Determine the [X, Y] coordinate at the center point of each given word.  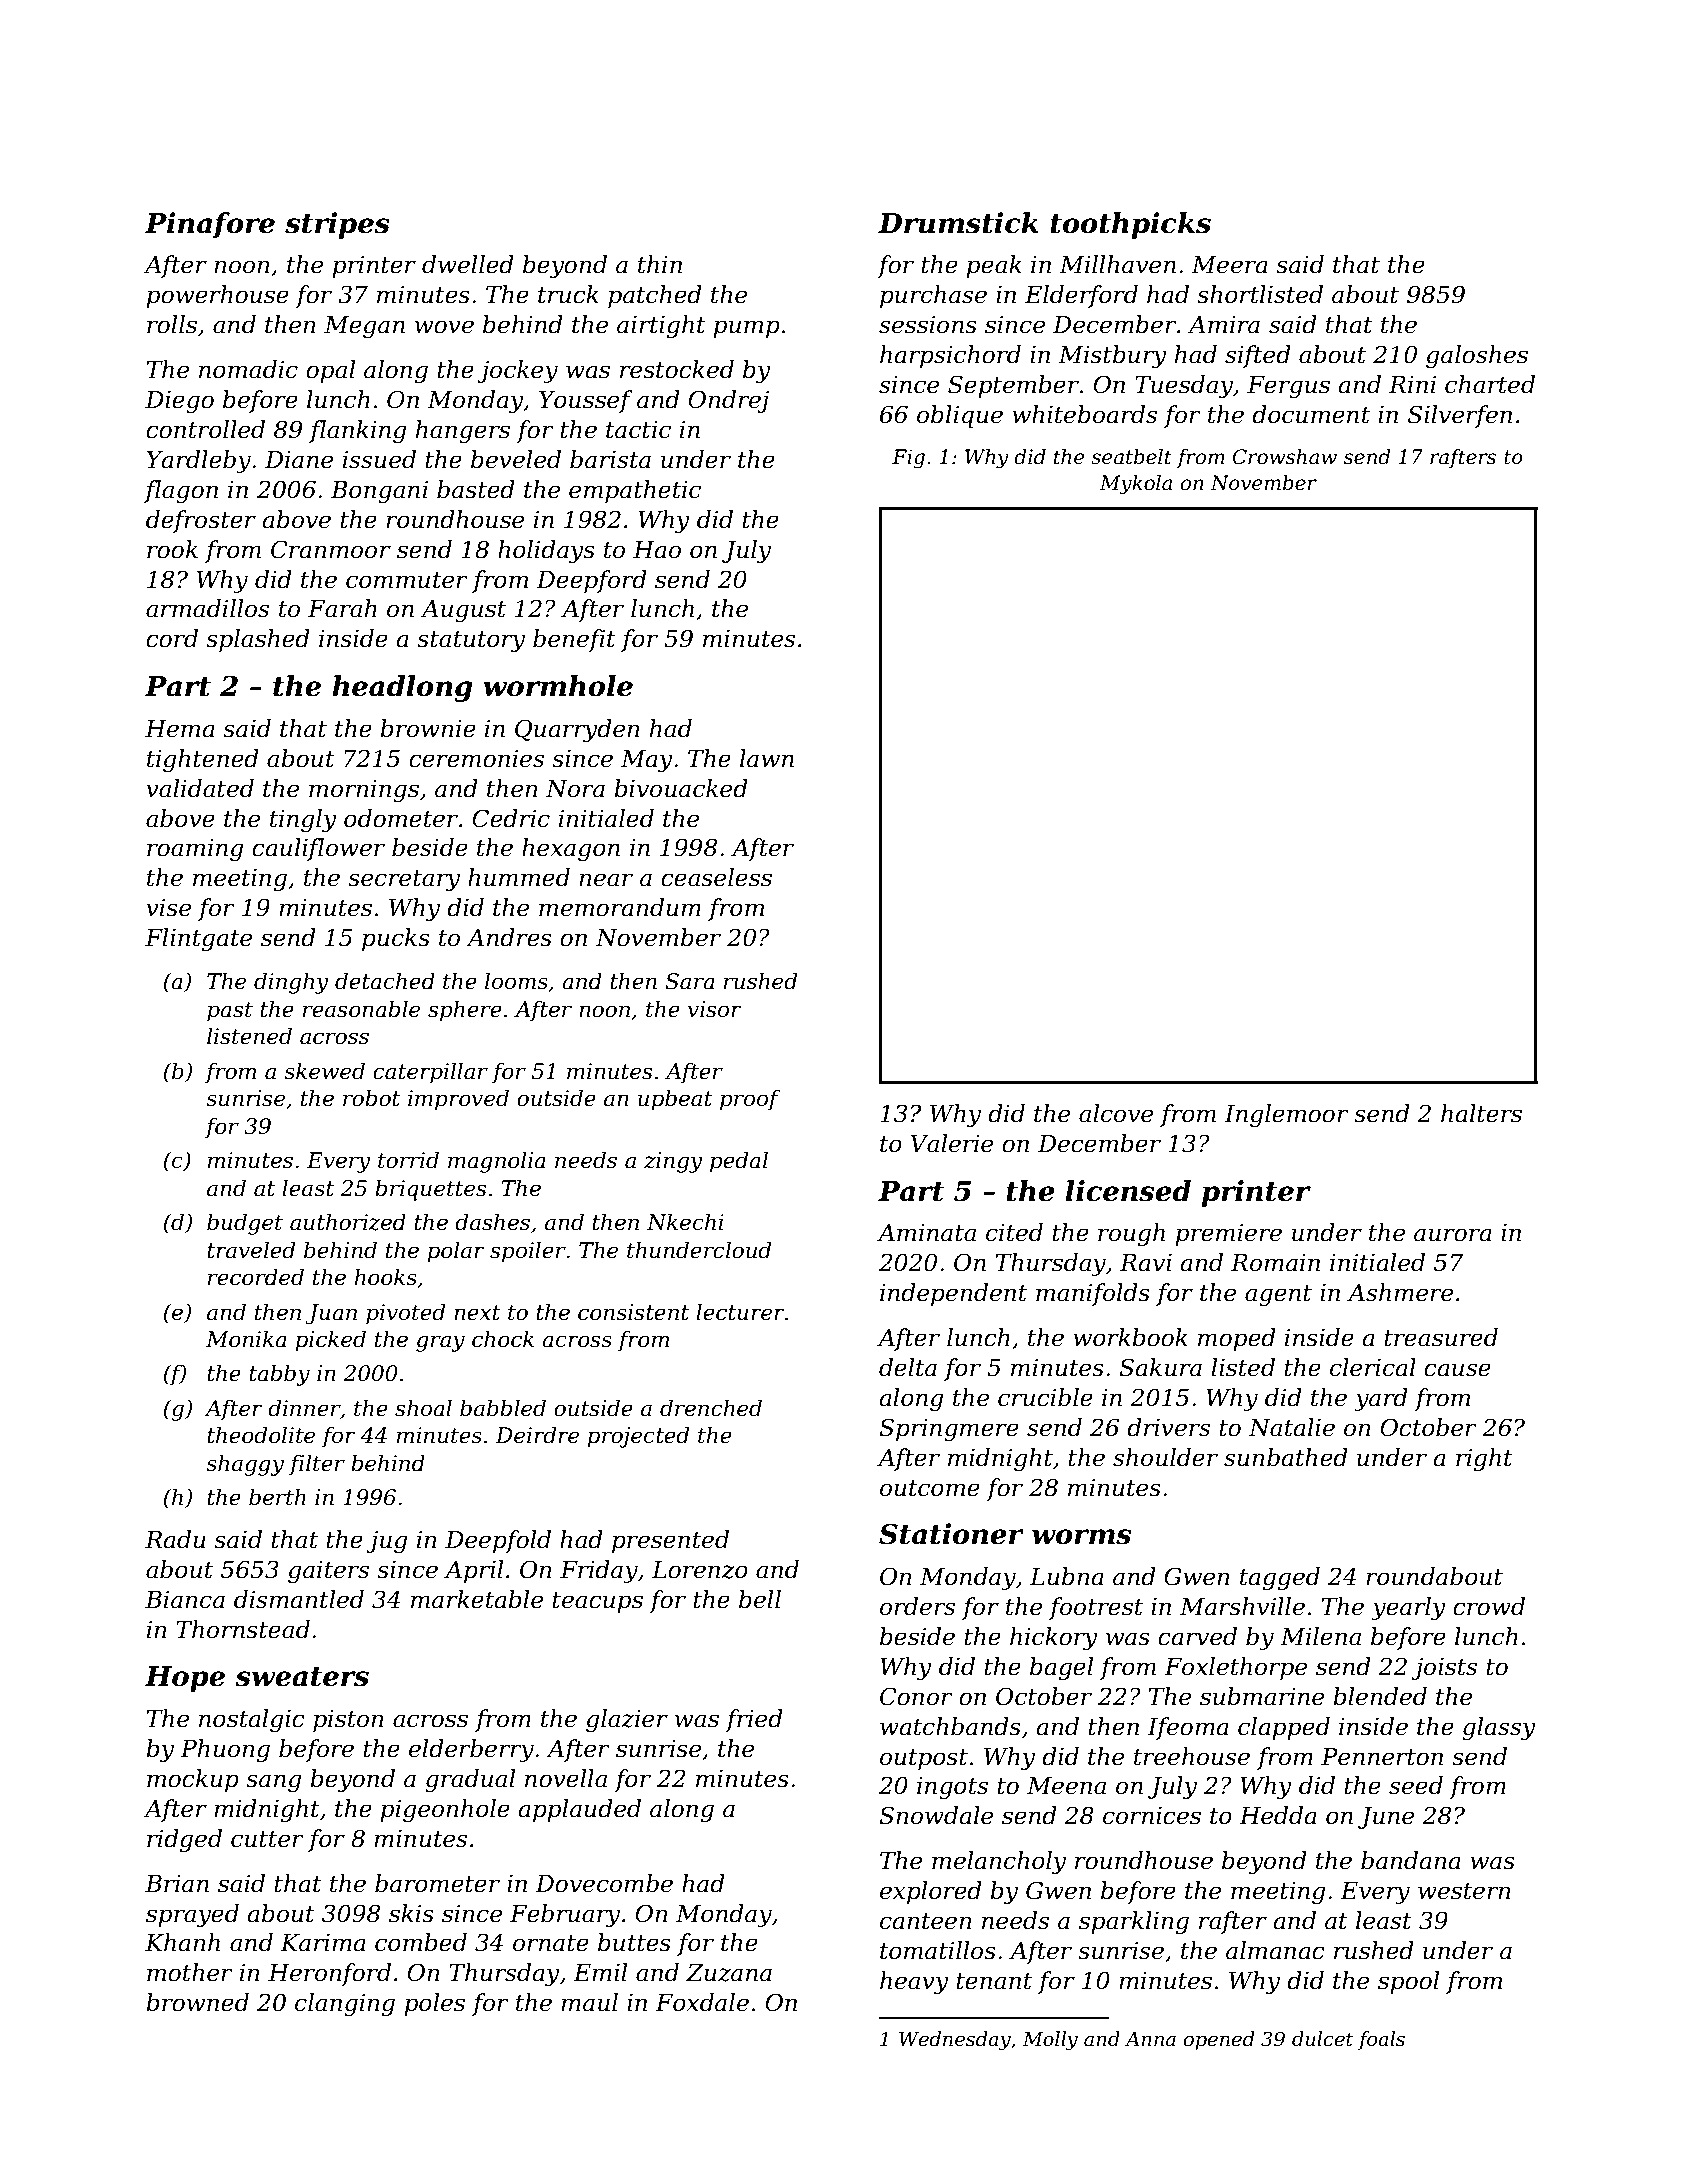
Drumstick [958, 223]
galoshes [1477, 356]
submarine [1262, 1696]
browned [197, 2002]
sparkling [1134, 1922]
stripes [337, 225]
